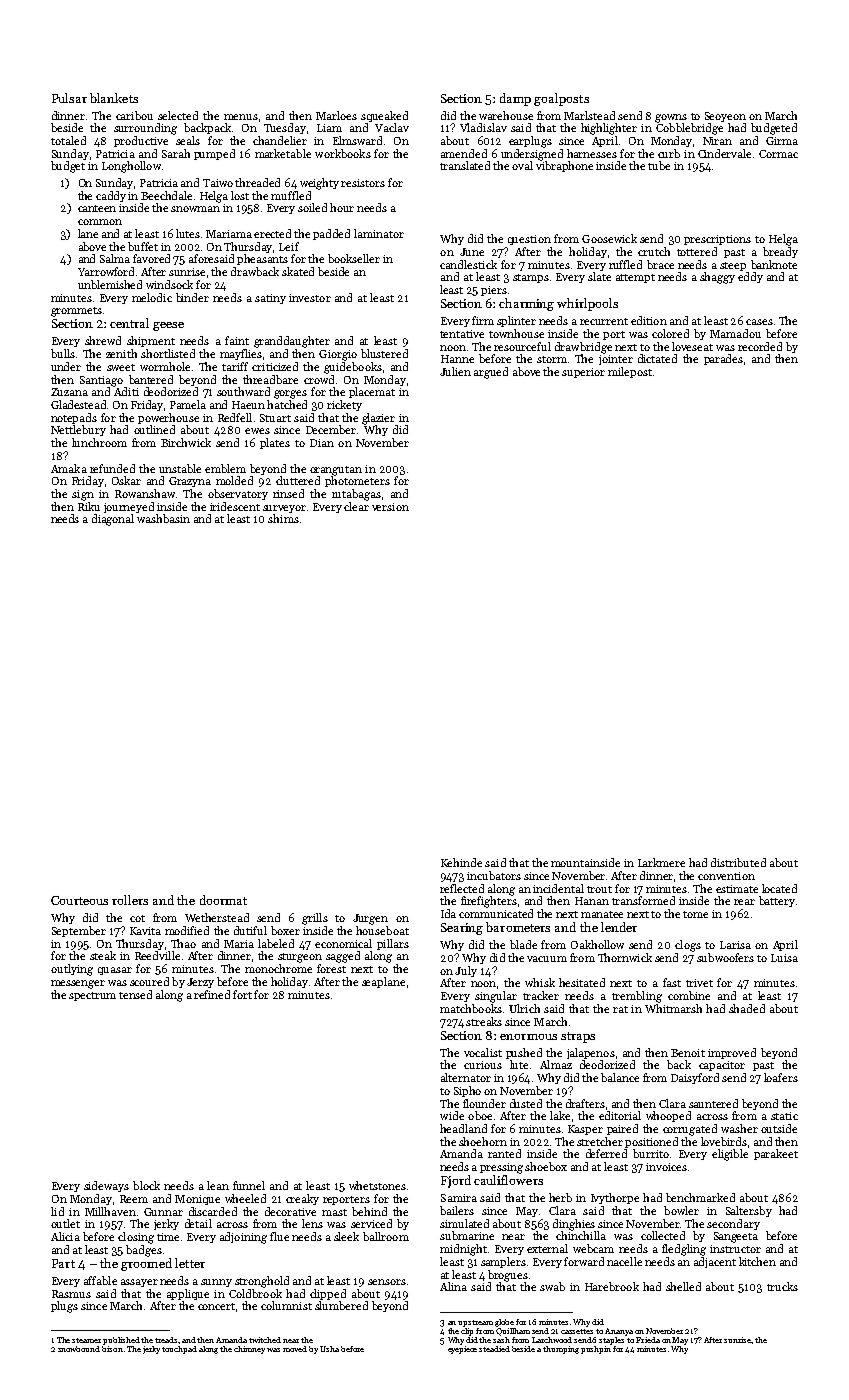 The image size is (849, 1400). I want to click on totaled, so click(68, 140).
